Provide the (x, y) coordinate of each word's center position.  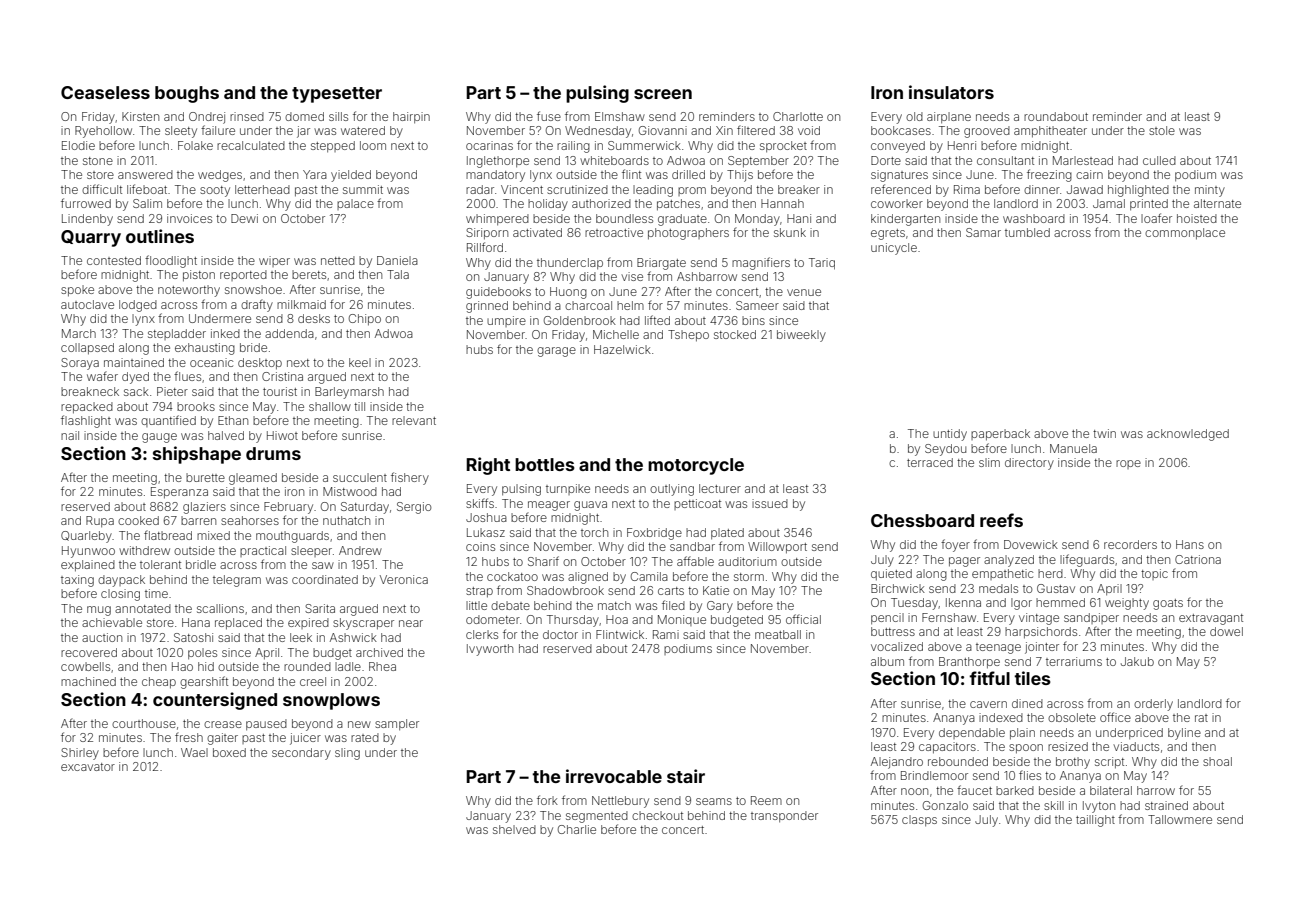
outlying (672, 490)
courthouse (144, 723)
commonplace (1185, 234)
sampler (397, 724)
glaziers (204, 508)
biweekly (801, 336)
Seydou (945, 450)
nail (70, 435)
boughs (187, 94)
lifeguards (1087, 560)
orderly (1153, 705)
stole (1162, 130)
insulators (951, 92)
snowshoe (253, 289)
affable (695, 561)
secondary (301, 754)
